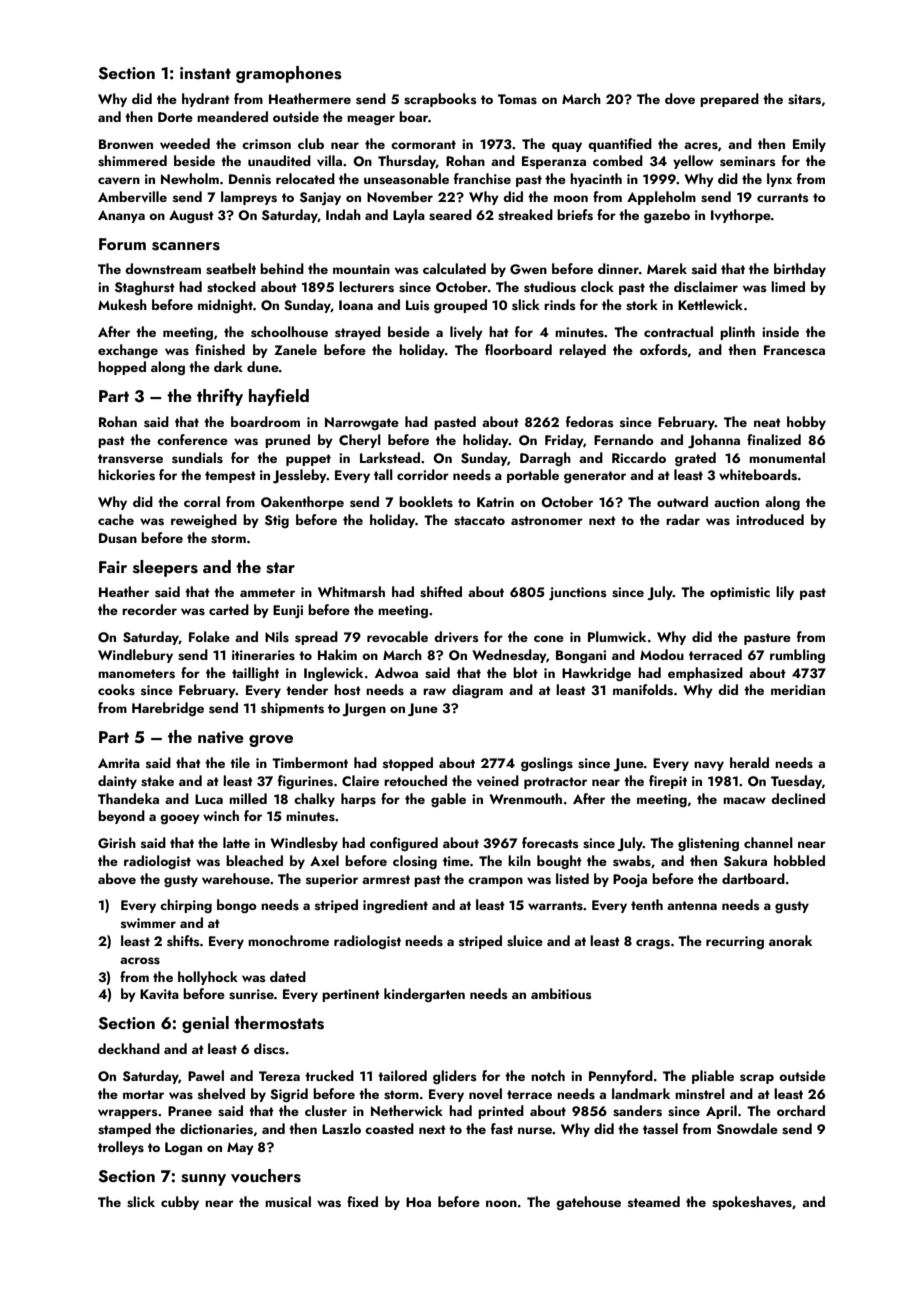 Image resolution: width=924 pixels, height=1308 pixels. Describe the element at coordinates (292, 709) in the screenshot. I see `shipments` at that location.
